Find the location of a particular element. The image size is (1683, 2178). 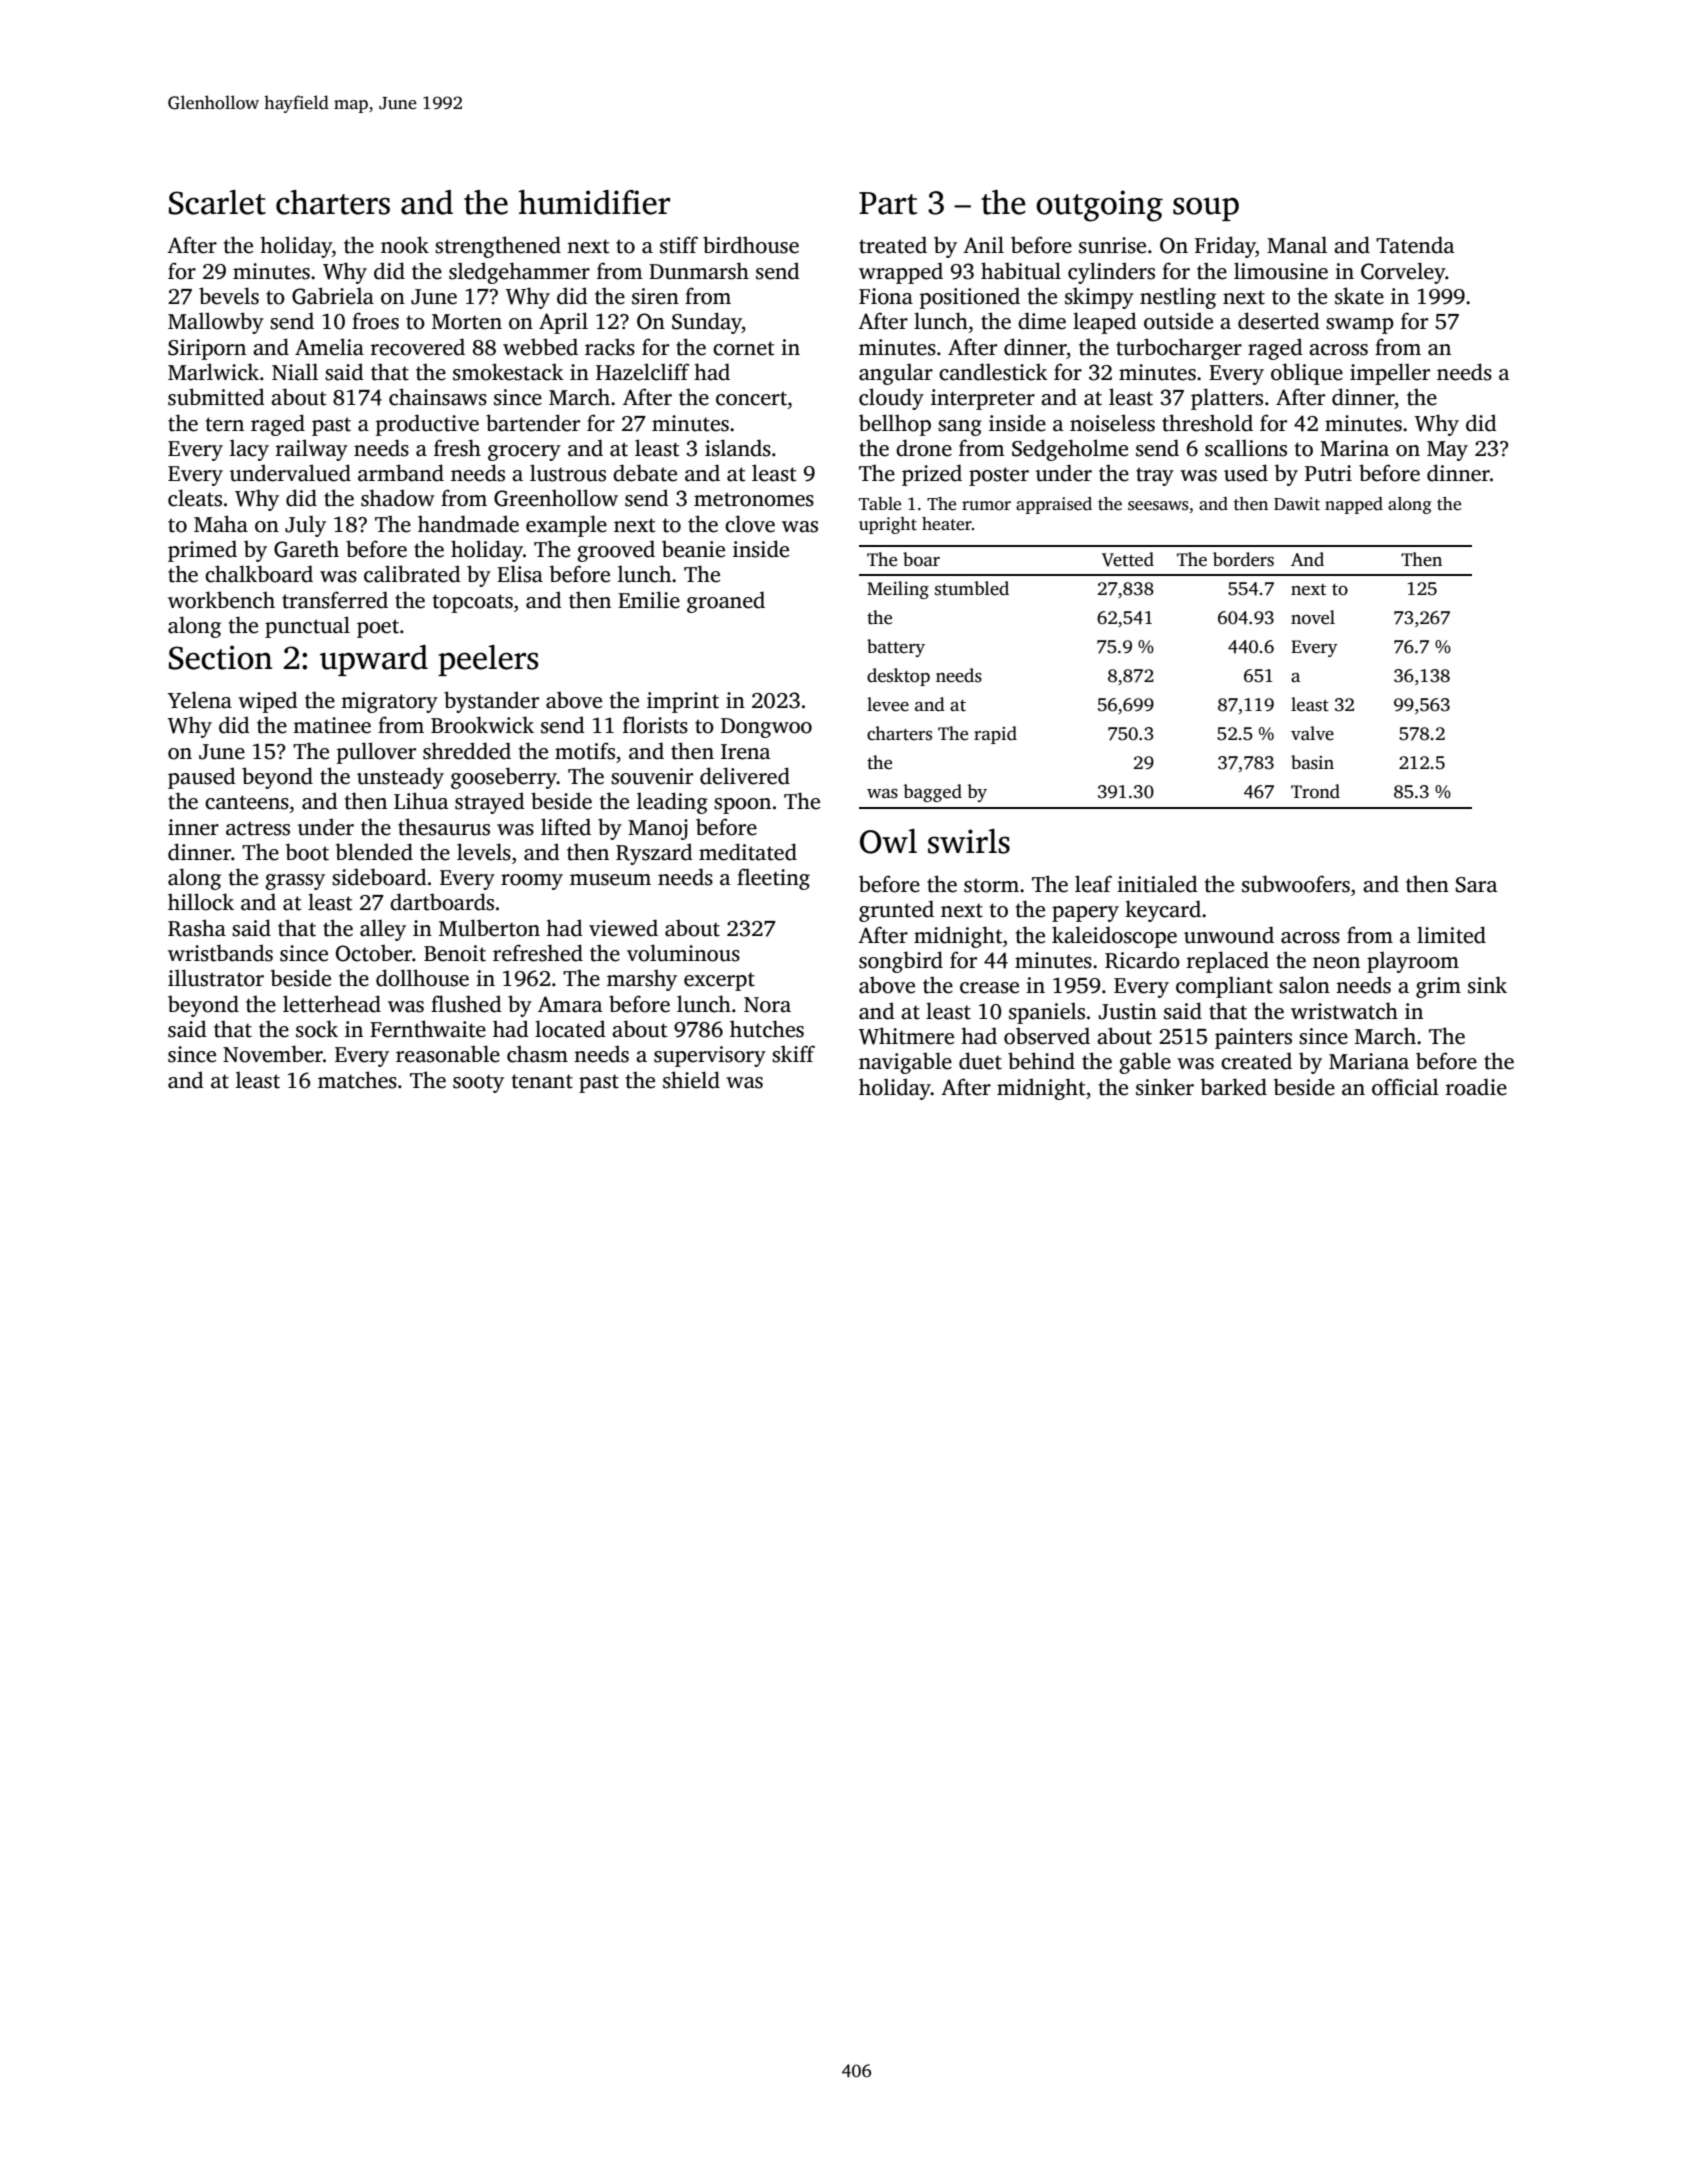

shield is located at coordinates (691, 1080).
